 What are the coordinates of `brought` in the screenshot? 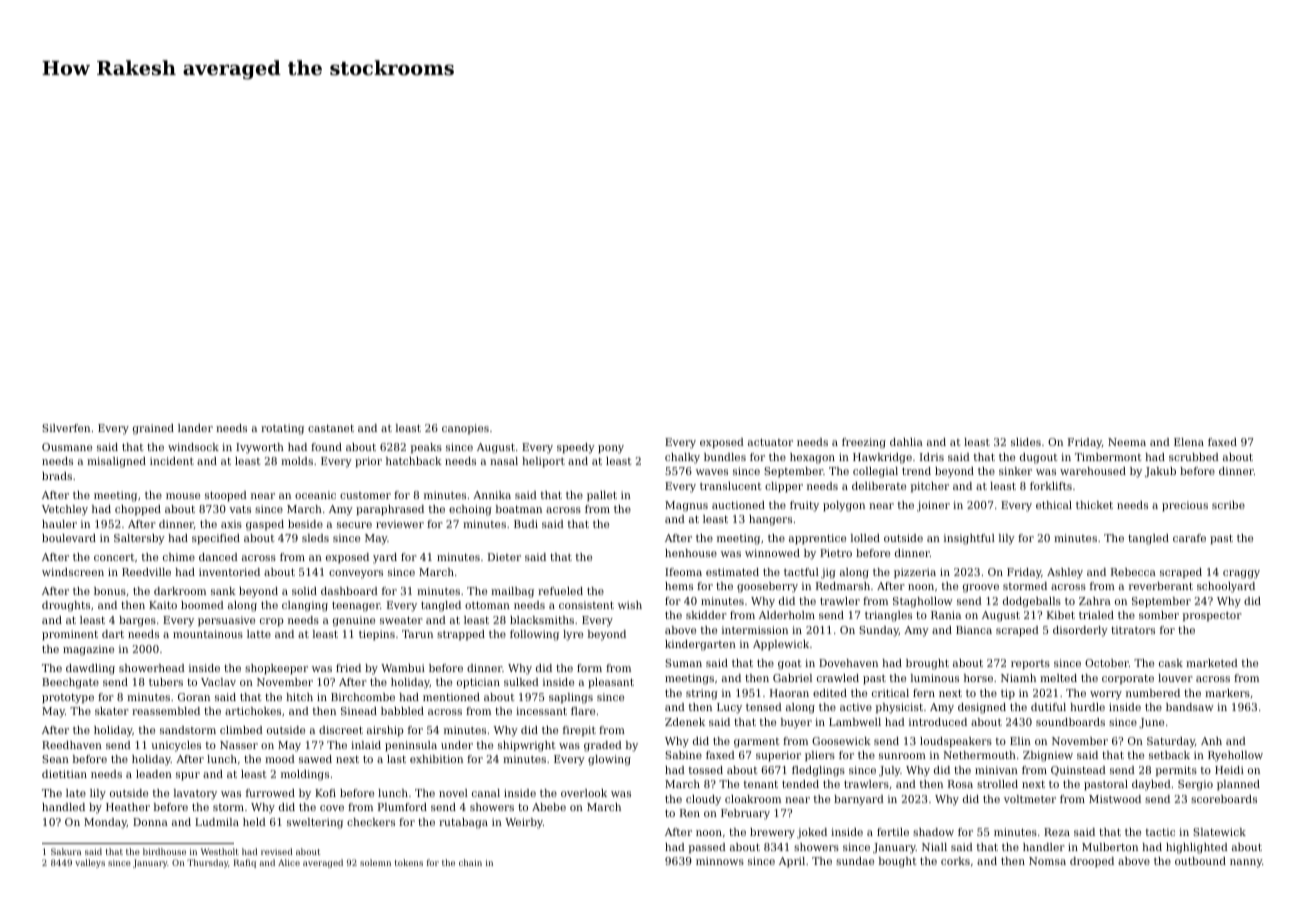 It's located at (927, 664).
